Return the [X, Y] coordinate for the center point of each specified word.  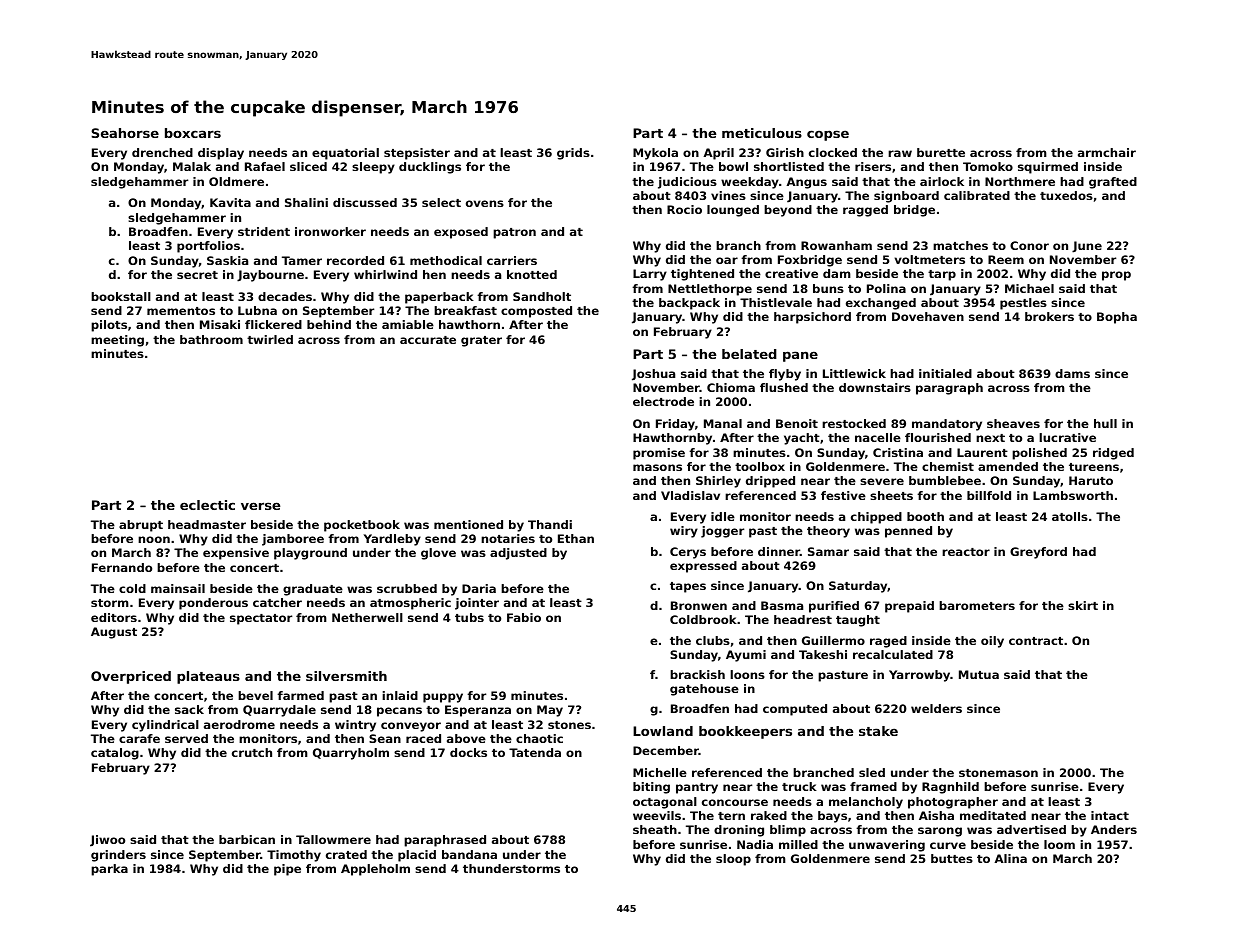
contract [1036, 641]
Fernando [122, 567]
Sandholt [542, 296]
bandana [469, 854]
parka [109, 870]
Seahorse [125, 133]
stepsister [417, 154]
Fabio [524, 617]
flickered [273, 324]
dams [1072, 373]
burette [941, 152]
